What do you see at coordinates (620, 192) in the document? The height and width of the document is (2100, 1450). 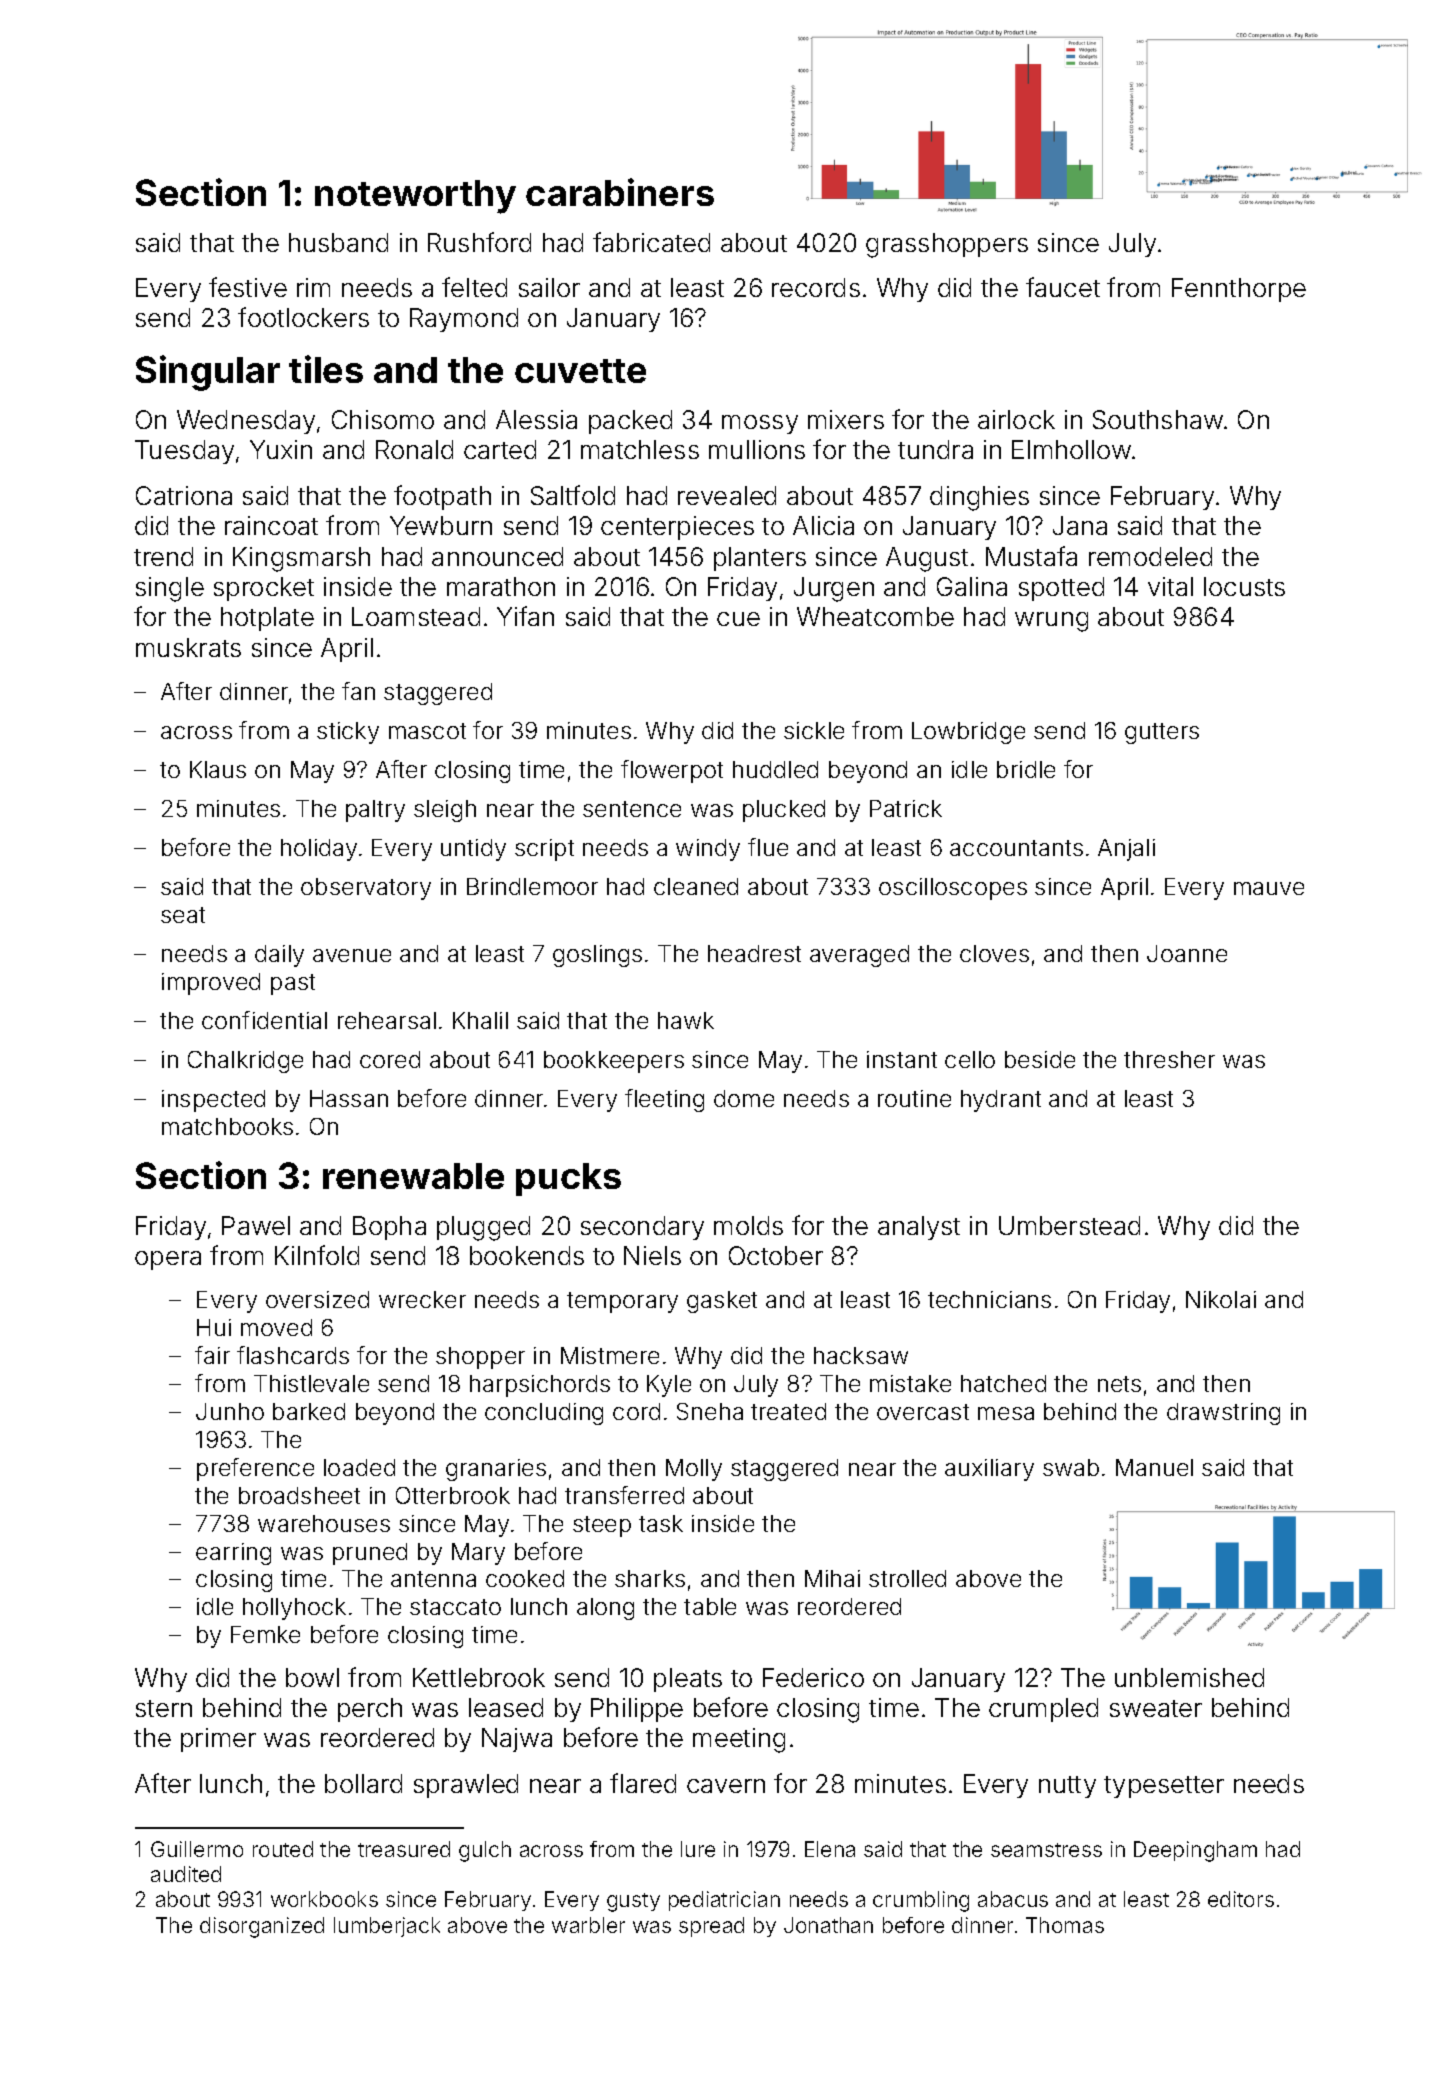 I see `carabiners` at bounding box center [620, 192].
